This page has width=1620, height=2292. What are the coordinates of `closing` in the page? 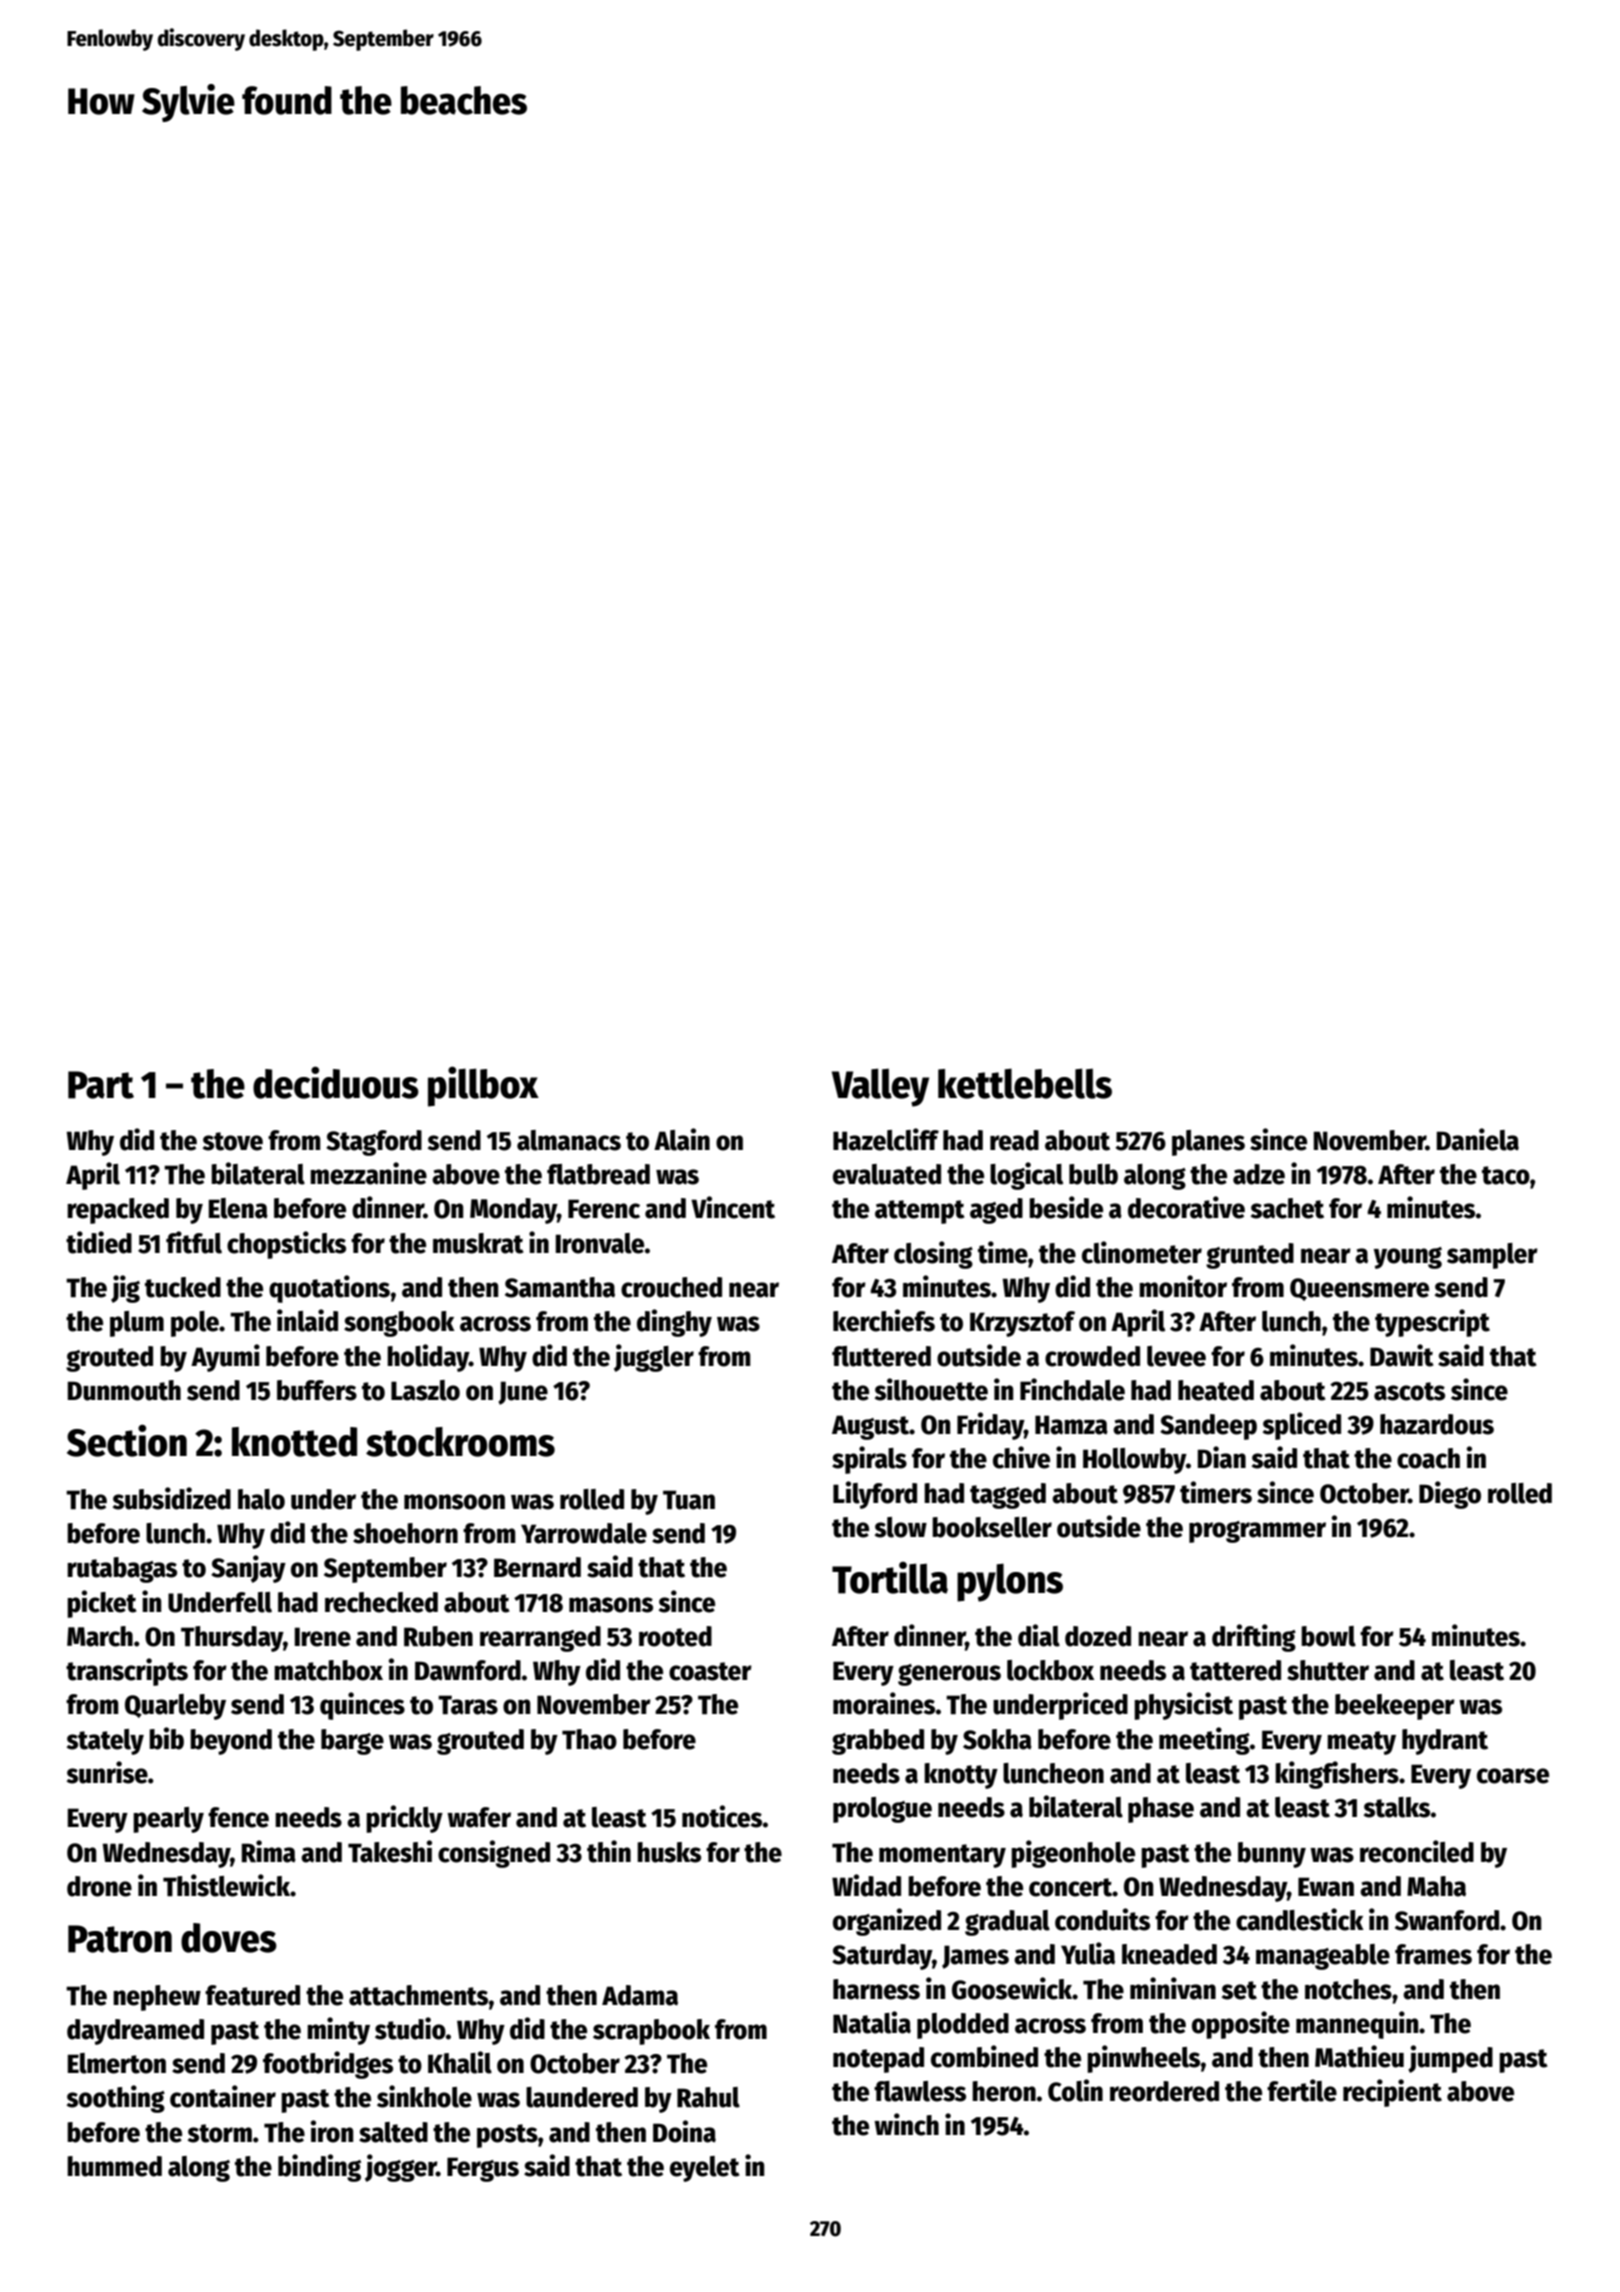 It's located at (933, 1255).
